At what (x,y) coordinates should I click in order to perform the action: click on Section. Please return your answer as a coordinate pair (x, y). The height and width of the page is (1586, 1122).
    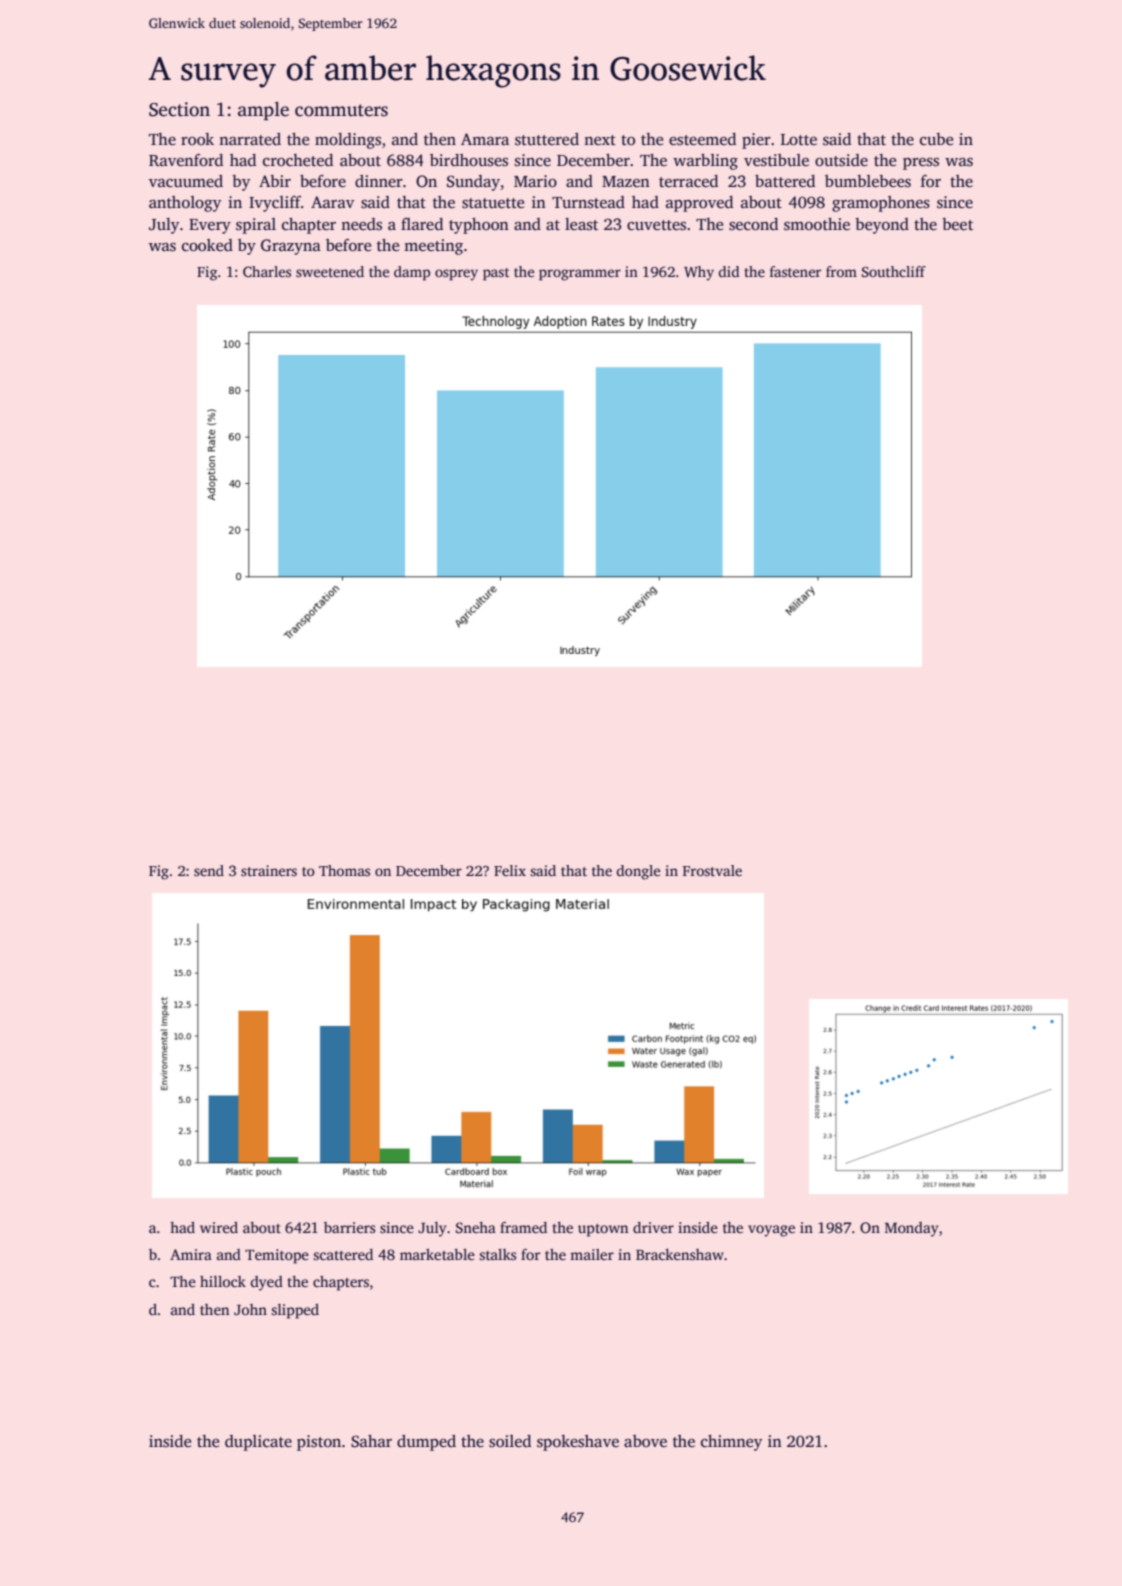
    Looking at the image, I should click on (179, 109).
